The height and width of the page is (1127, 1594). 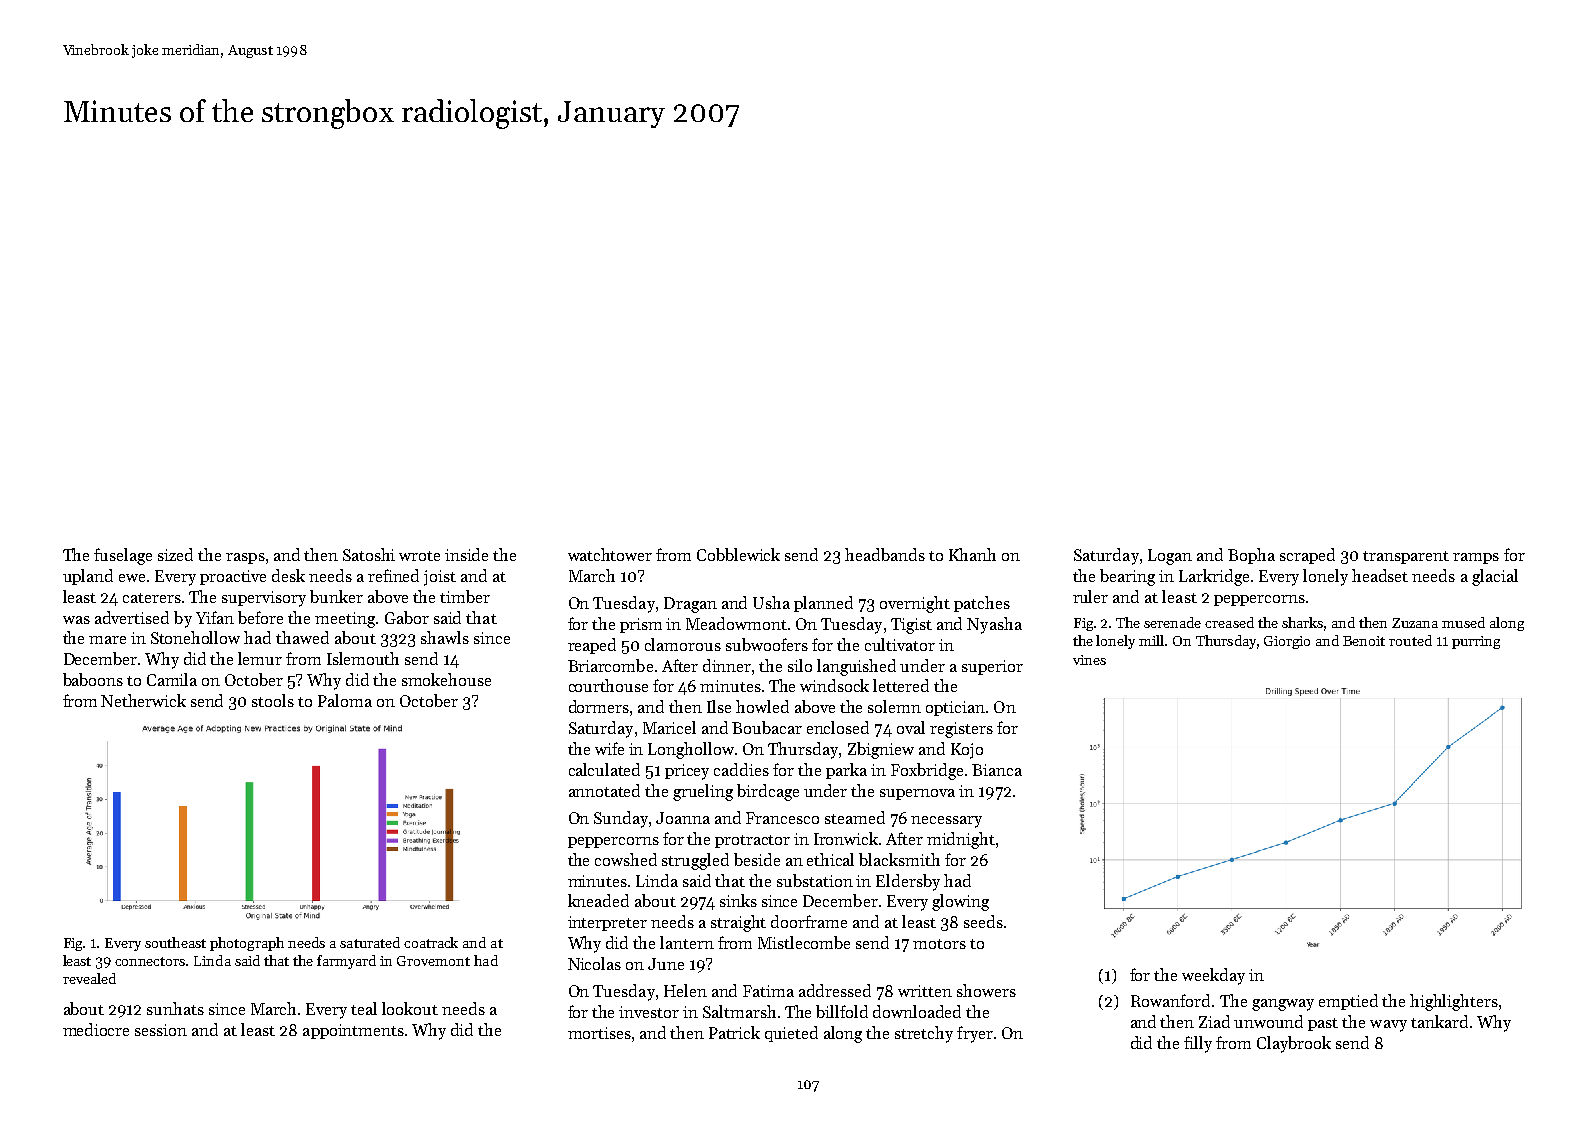 What do you see at coordinates (939, 944) in the page?
I see `motors` at bounding box center [939, 944].
